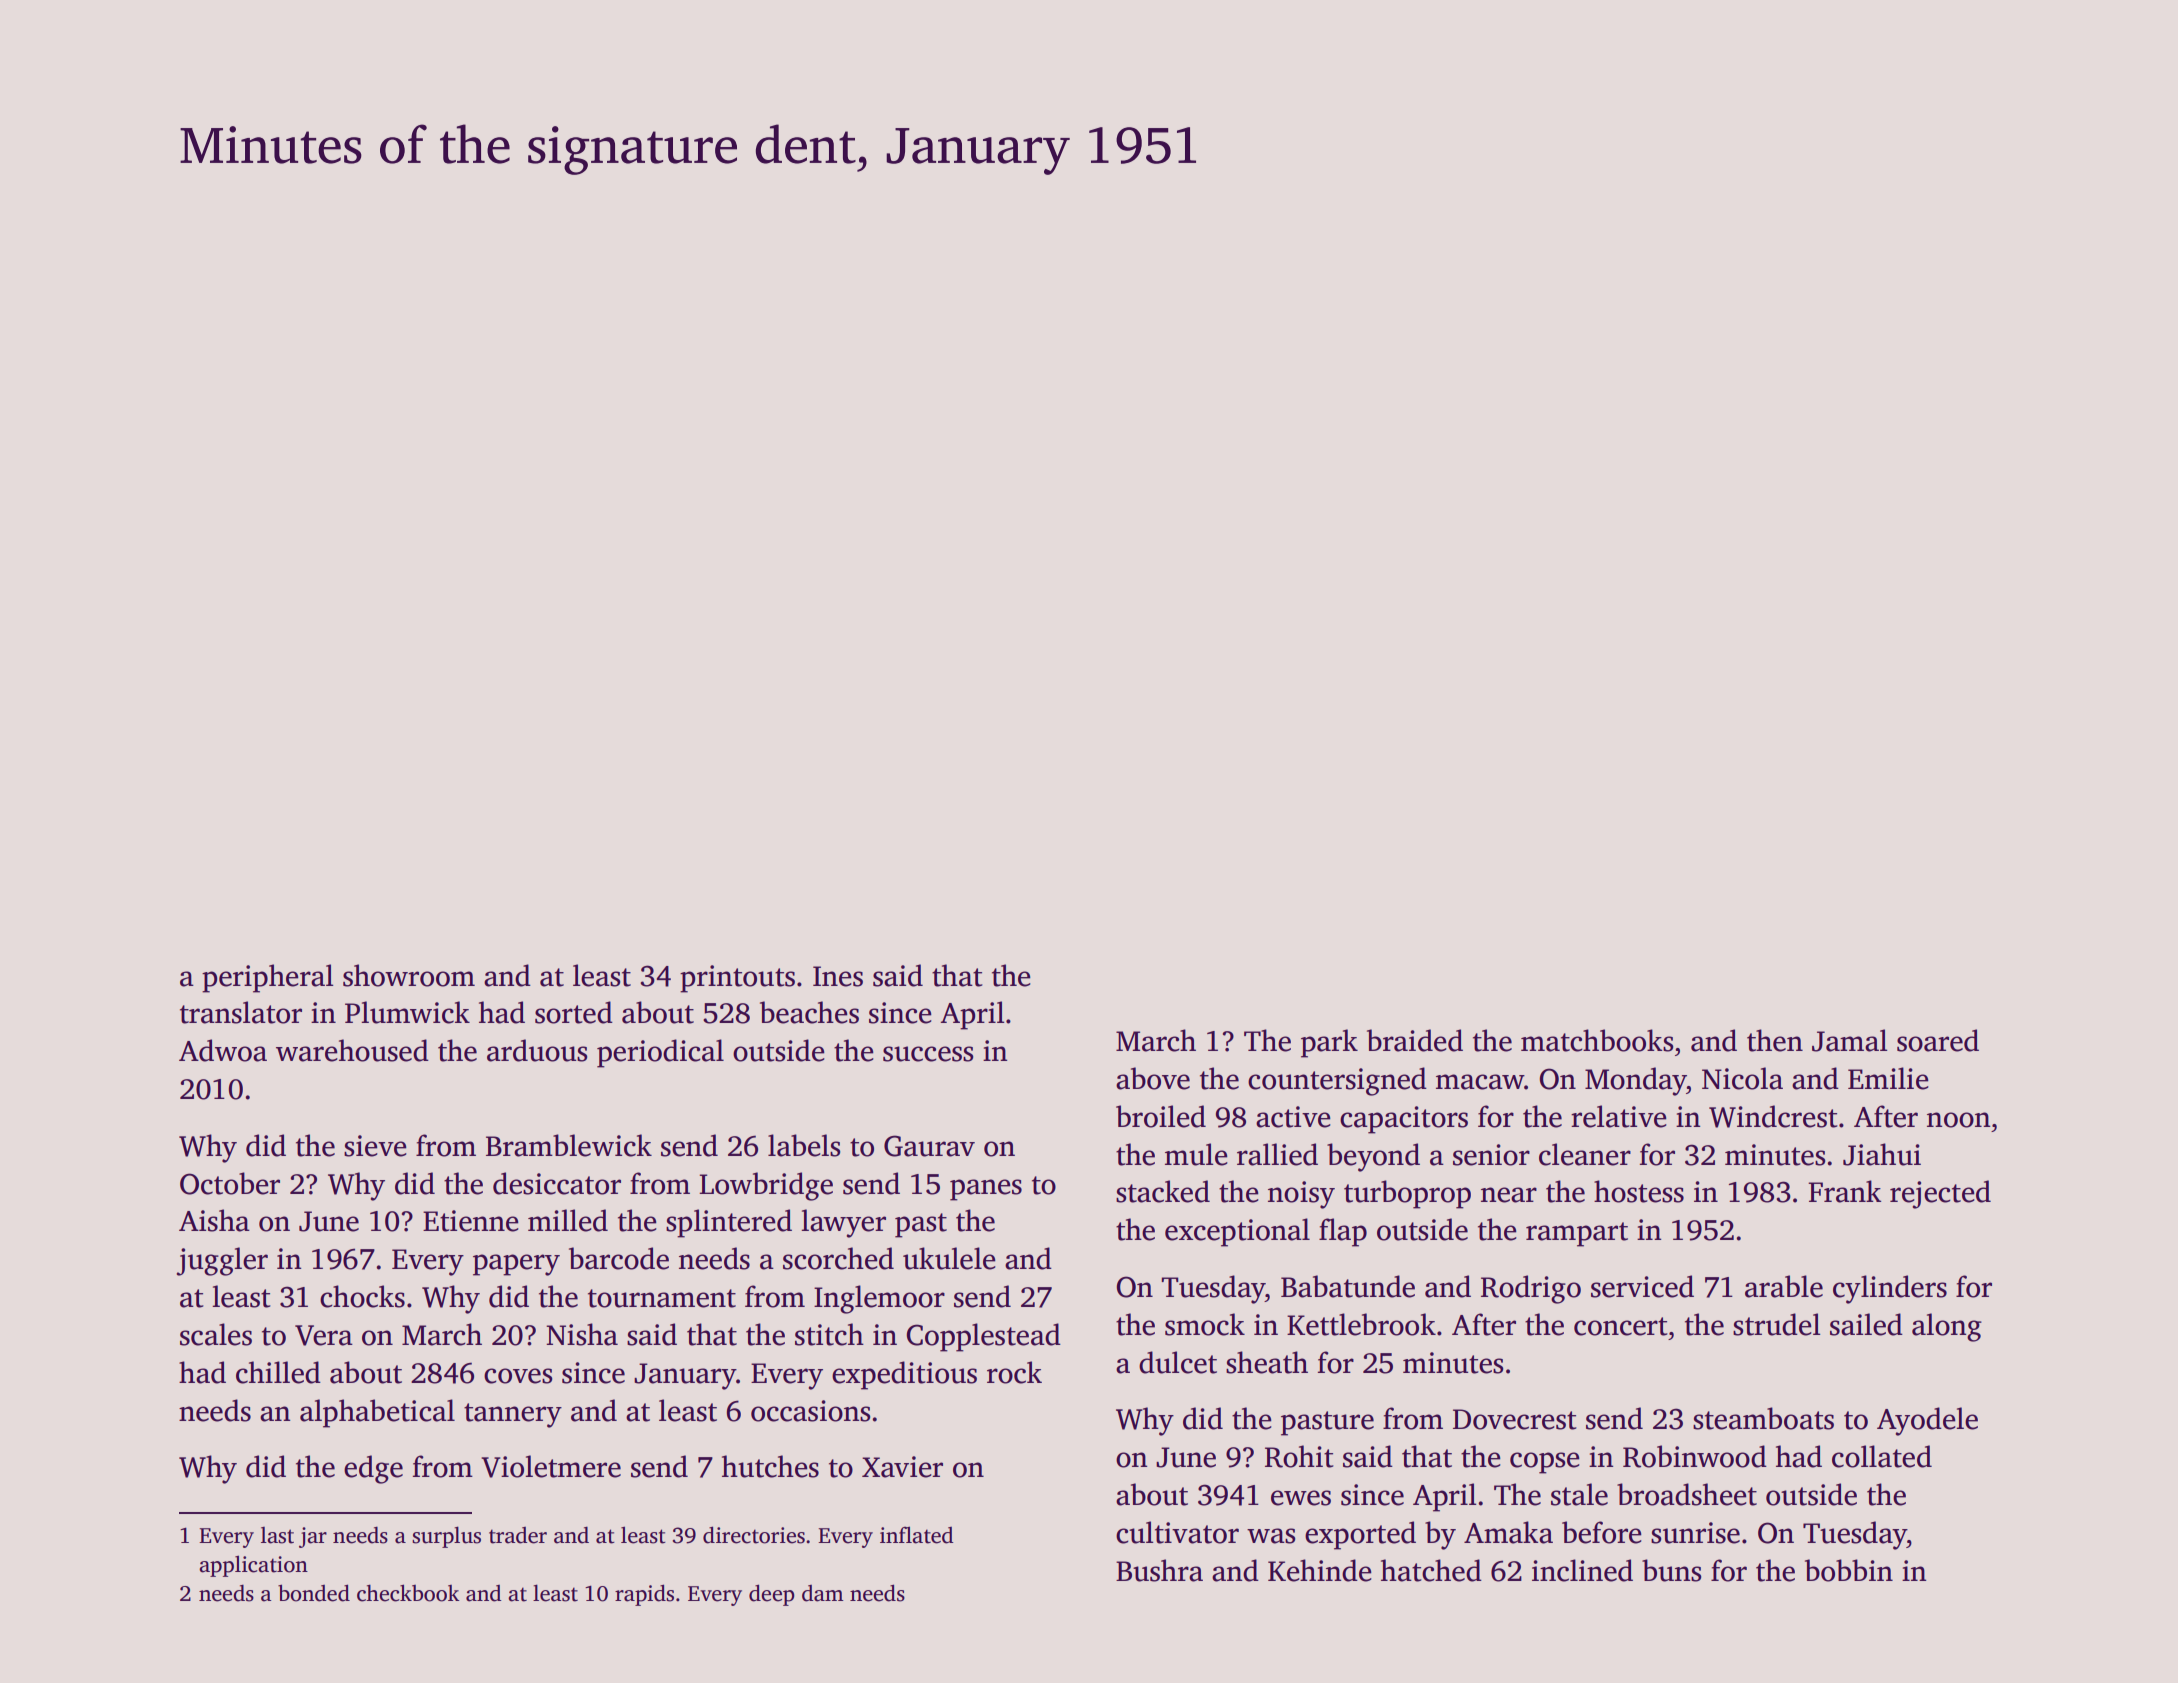  Describe the element at coordinates (267, 978) in the image. I see `peripheral` at that location.
